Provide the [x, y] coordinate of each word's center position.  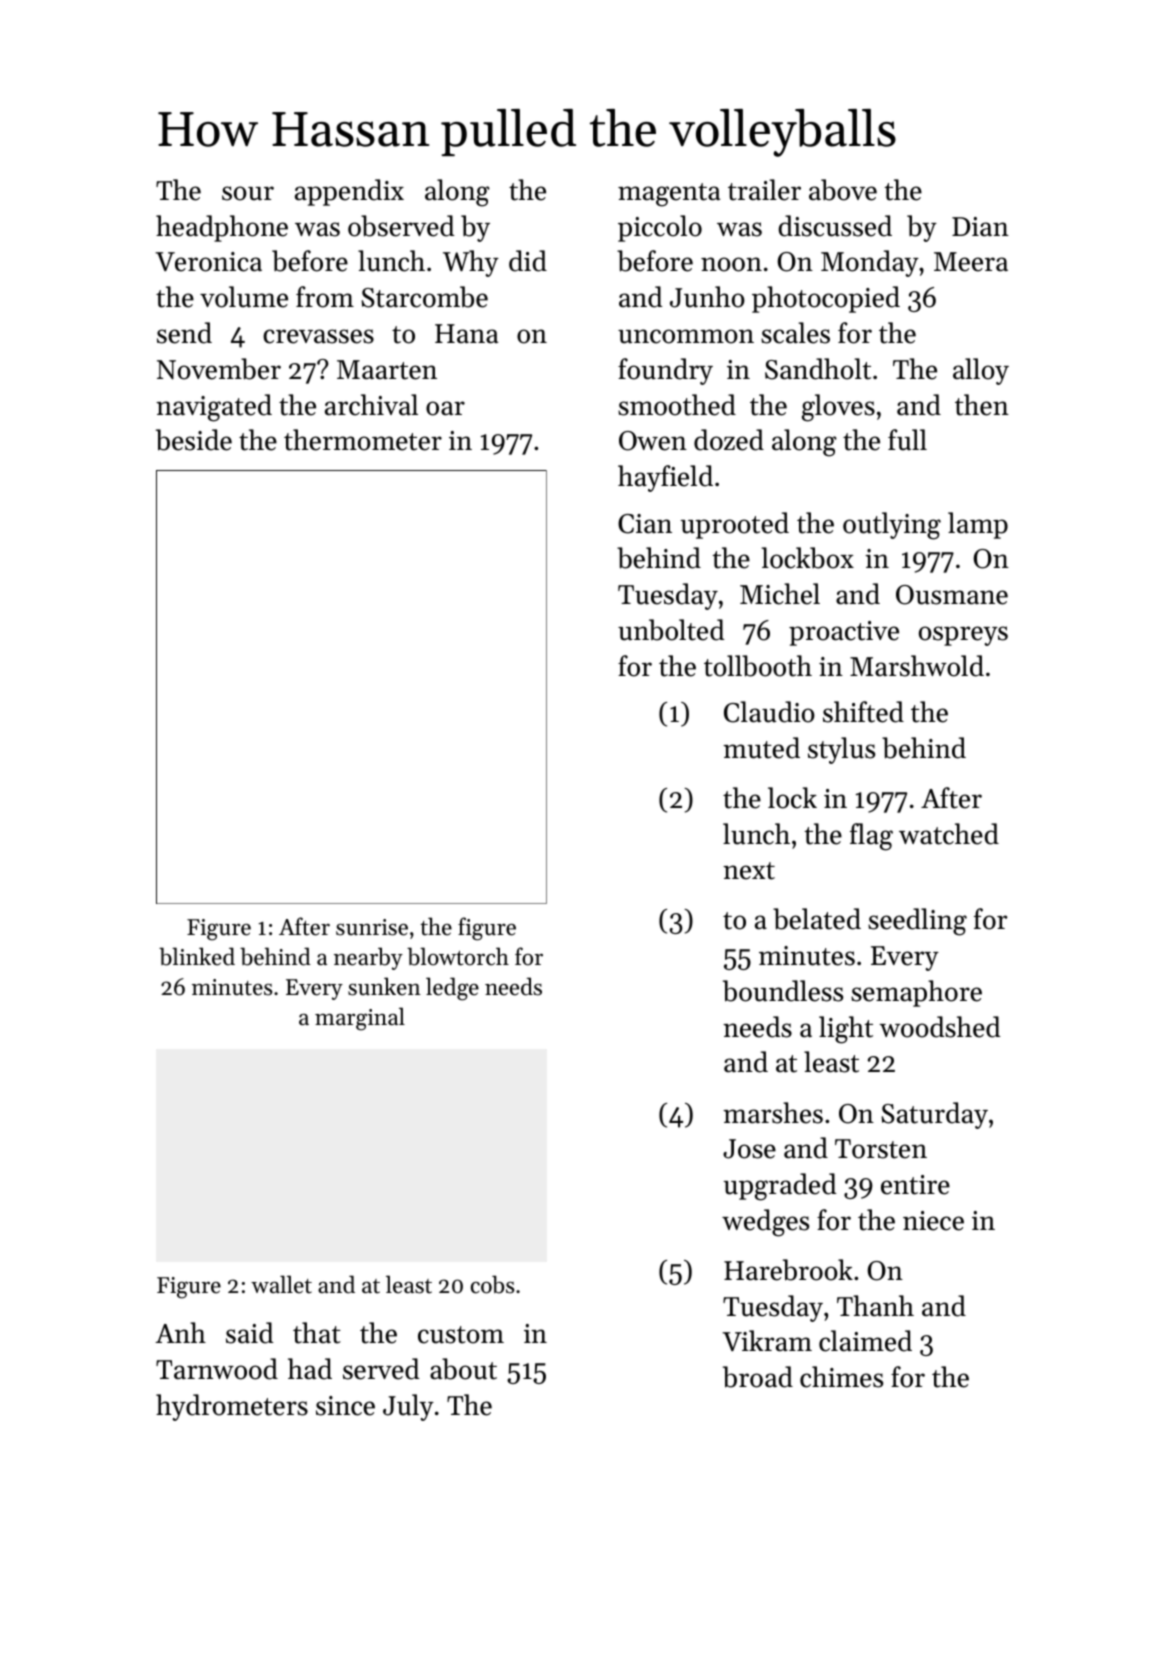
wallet [281, 1284]
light [846, 1030]
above [843, 190]
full [907, 440]
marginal [360, 1019]
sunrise [372, 927]
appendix [349, 192]
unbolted [671, 630]
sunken [384, 986]
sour [248, 193]
